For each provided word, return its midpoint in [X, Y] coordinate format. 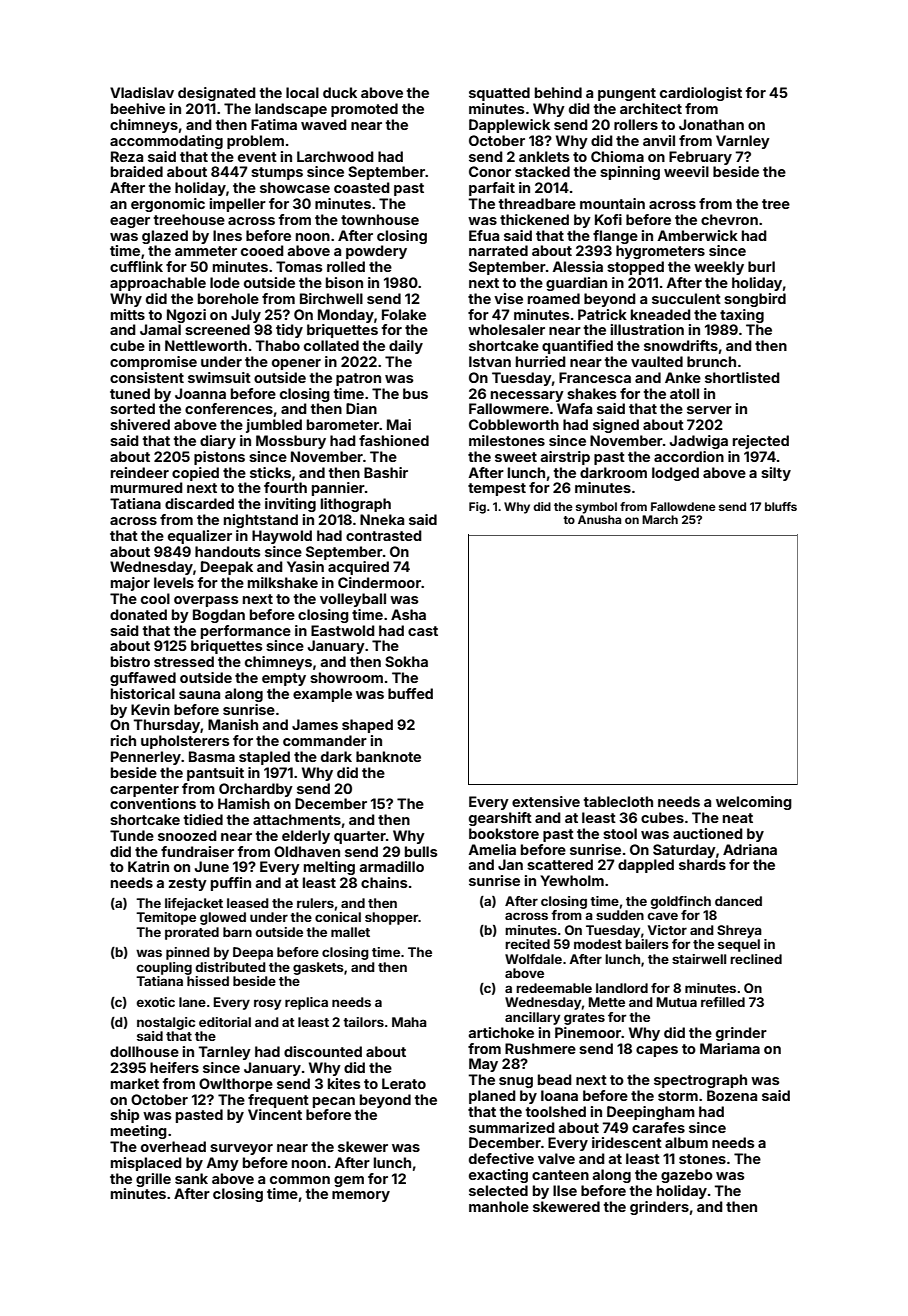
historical [143, 693]
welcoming [754, 803]
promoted [364, 110]
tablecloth [618, 801]
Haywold [282, 537]
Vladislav [142, 92]
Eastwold [343, 630]
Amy [222, 1164]
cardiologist [701, 94]
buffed [410, 693]
